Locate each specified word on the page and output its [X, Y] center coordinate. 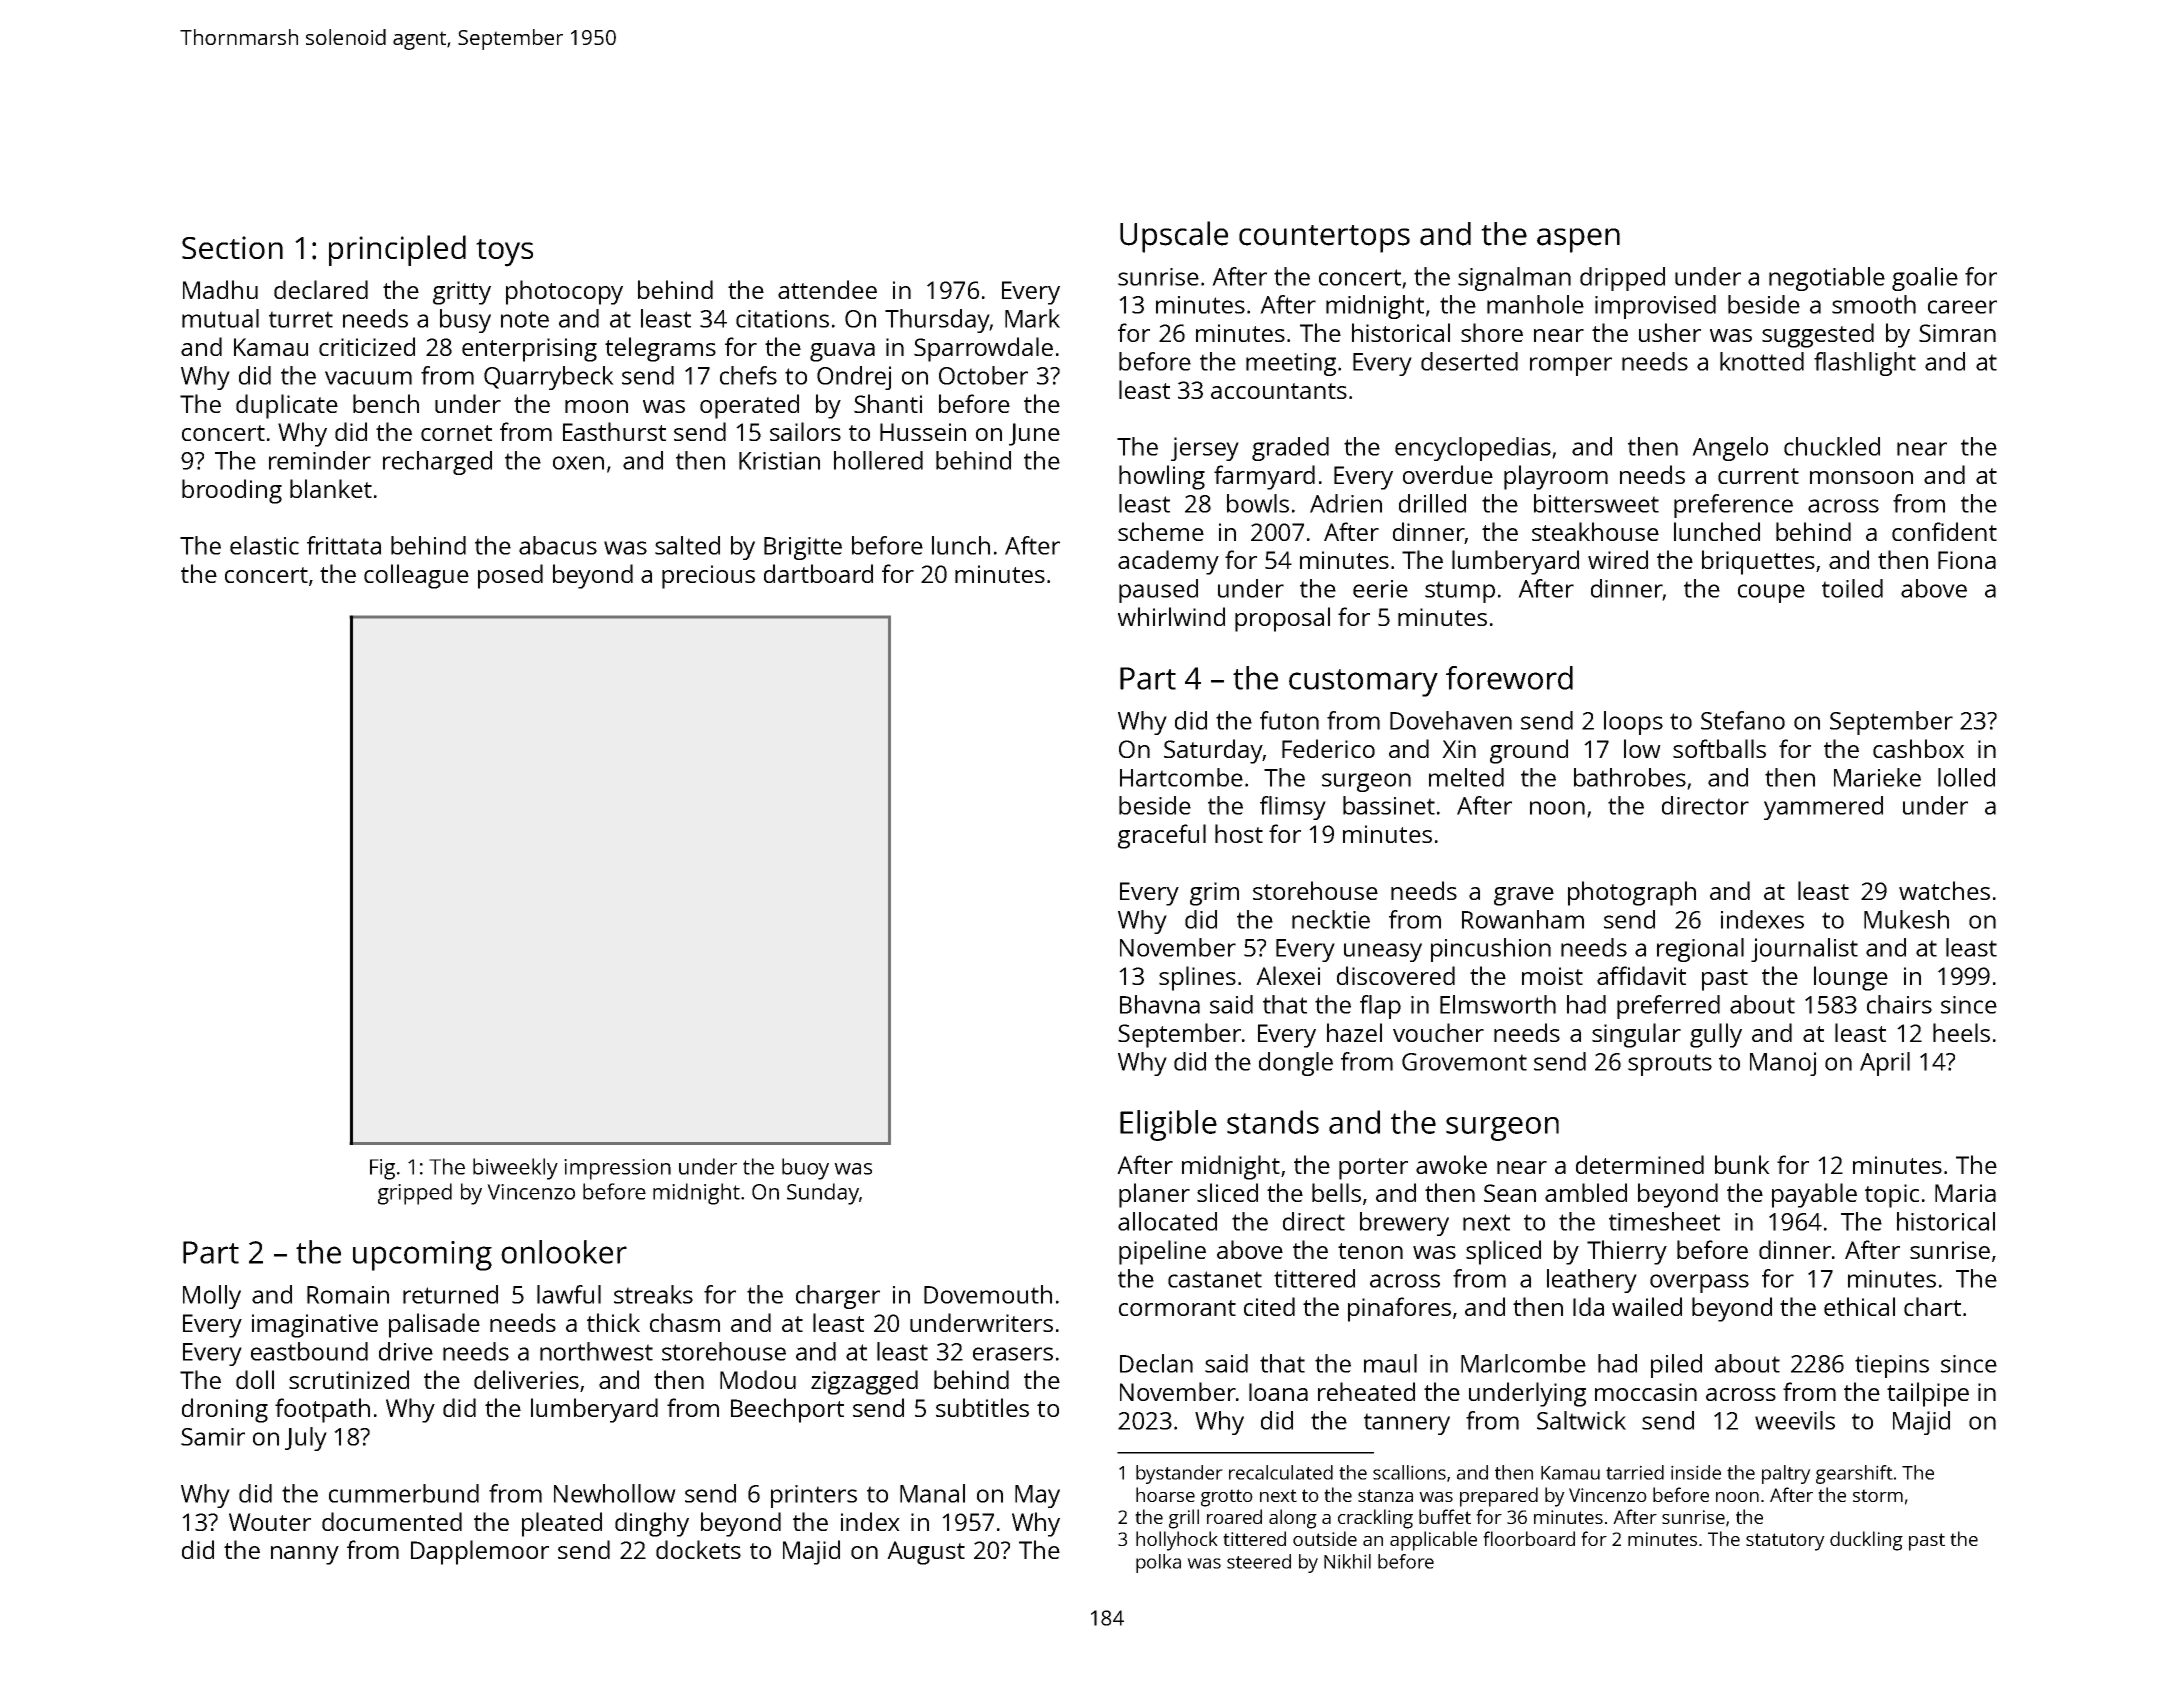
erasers [1013, 1354]
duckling [1866, 1541]
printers [814, 1496]
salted [687, 545]
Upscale [1174, 237]
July [306, 1439]
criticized [367, 346]
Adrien [1346, 503]
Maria [1965, 1193]
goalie [1925, 279]
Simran [1957, 333]
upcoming [422, 1256]
